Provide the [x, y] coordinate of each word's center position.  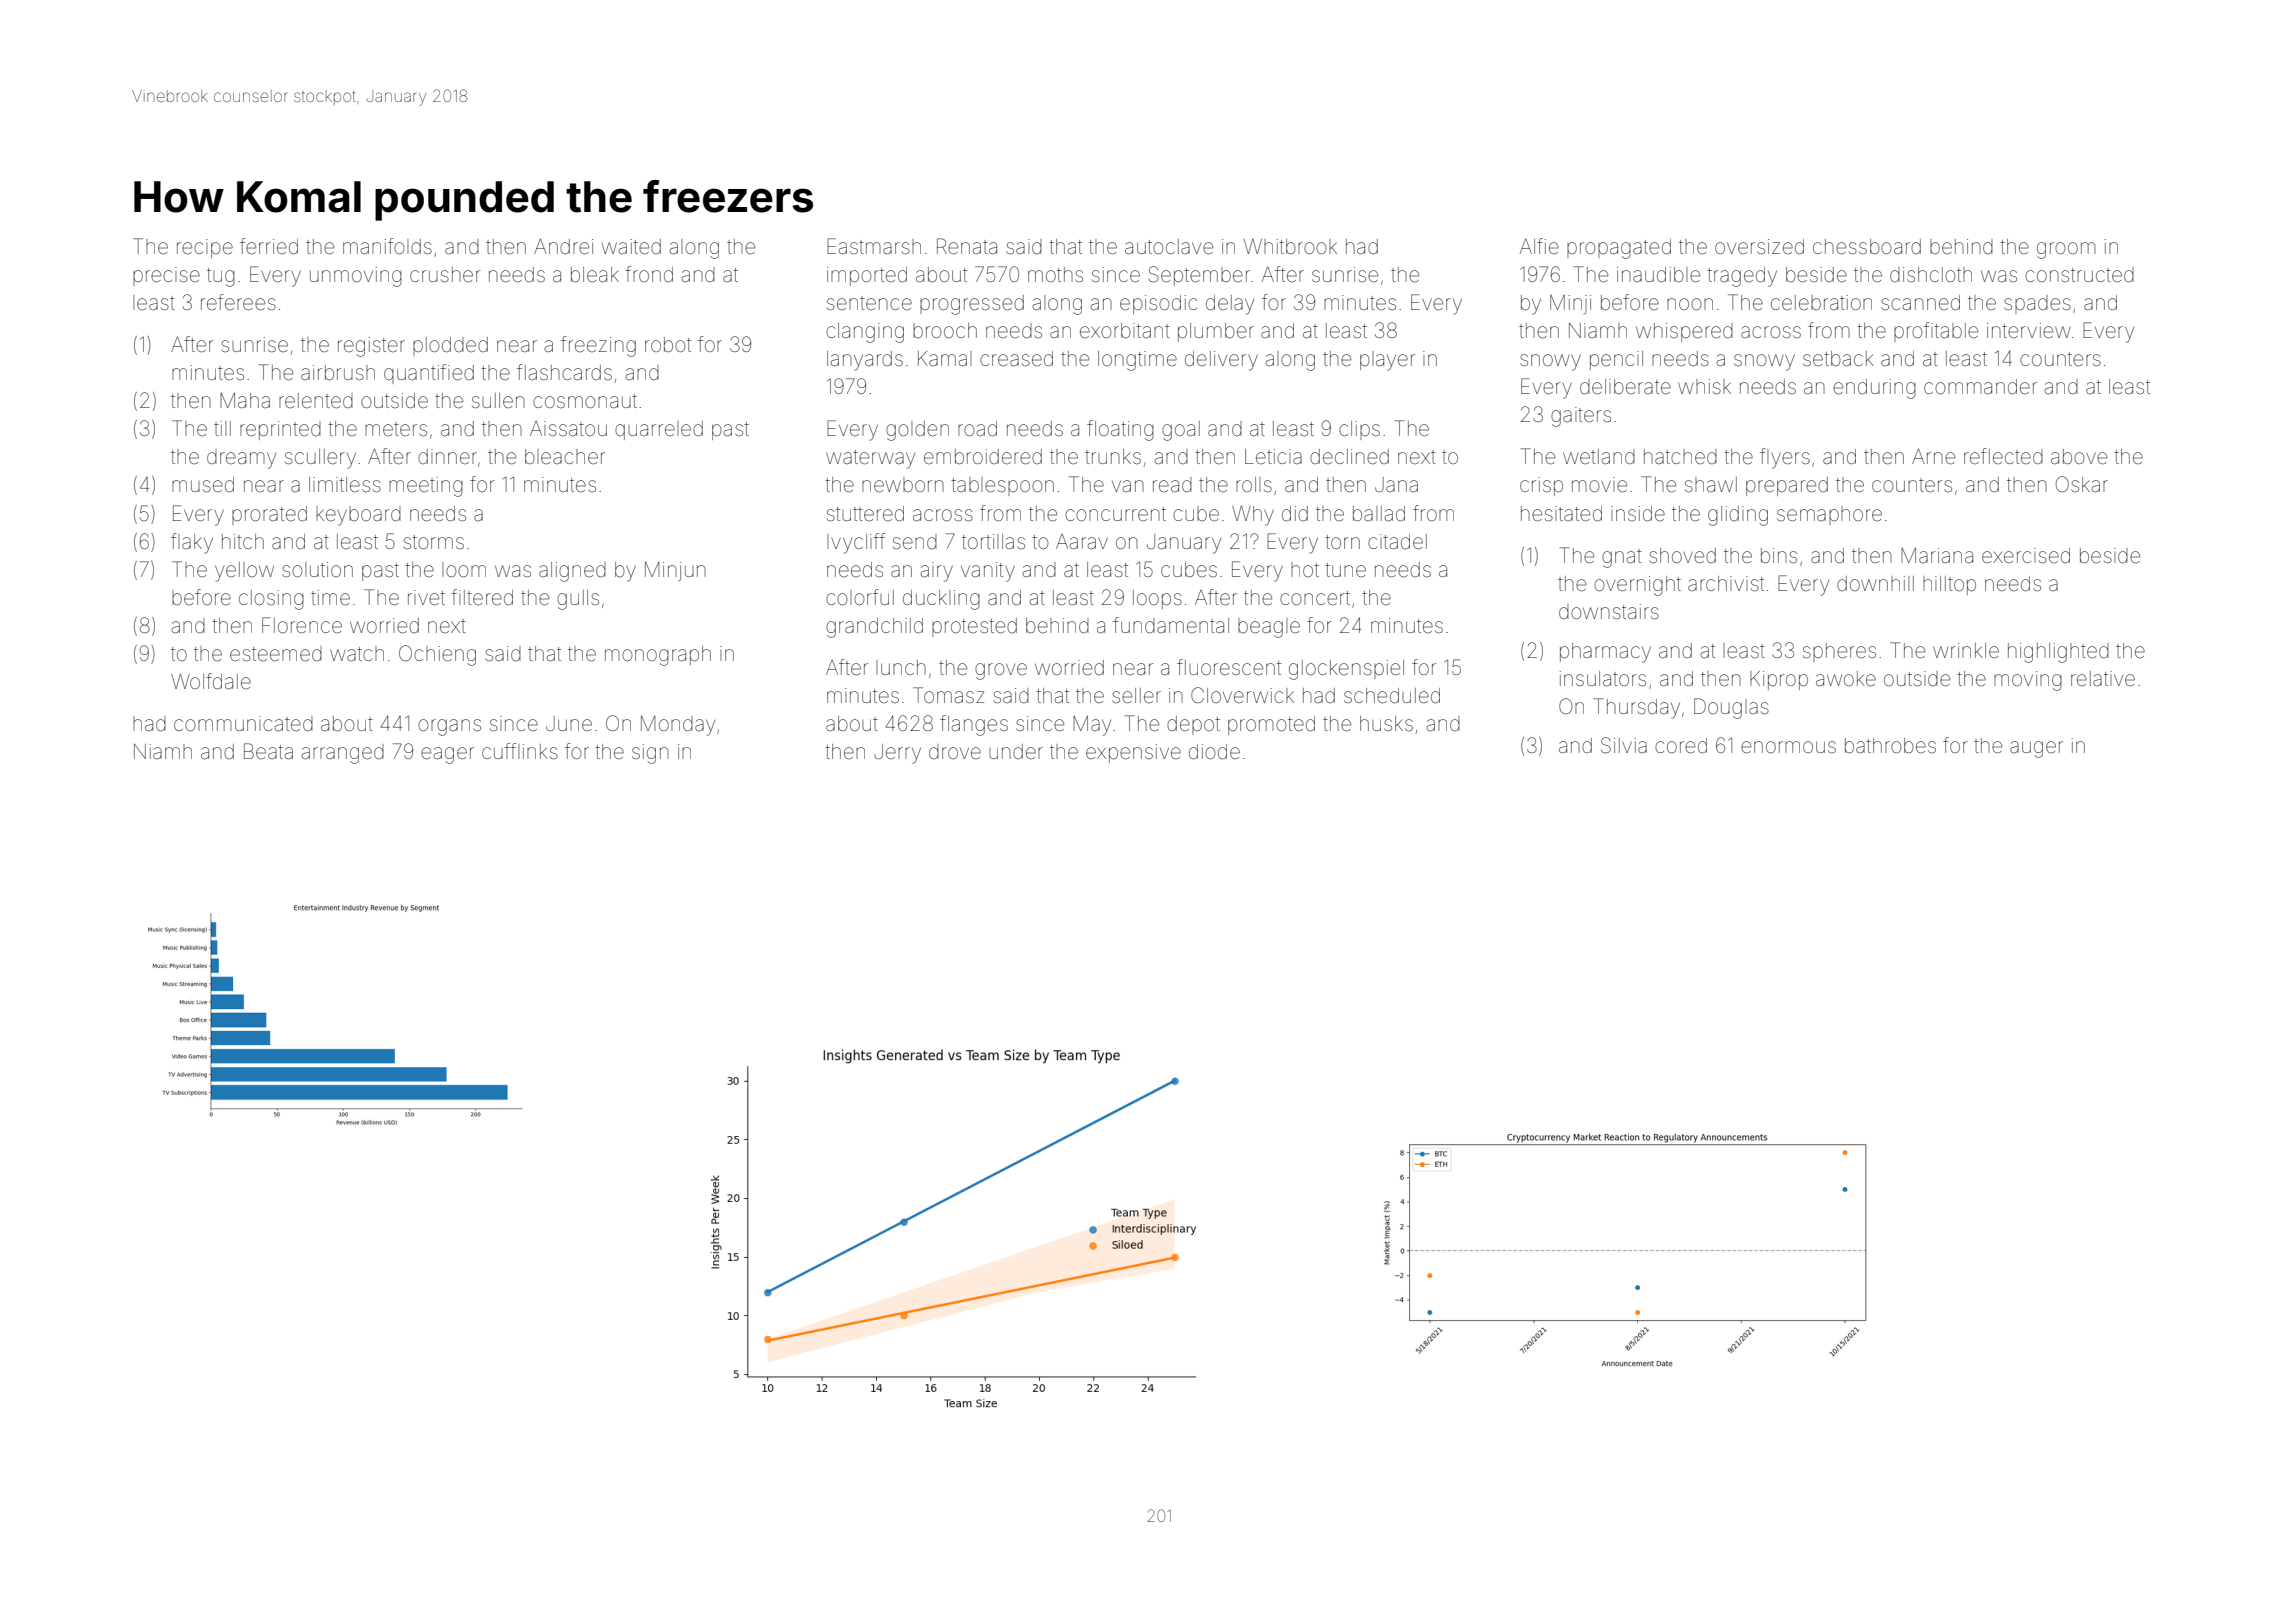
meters [396, 429]
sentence [869, 303]
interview [2028, 331]
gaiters [1581, 417]
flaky [192, 543]
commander [1980, 386]
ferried [269, 246]
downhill [1875, 583]
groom [2066, 250]
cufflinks [520, 751]
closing [271, 600]
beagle [1269, 628]
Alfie [1539, 246]
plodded [450, 346]
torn [1342, 542]
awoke [1846, 678]
